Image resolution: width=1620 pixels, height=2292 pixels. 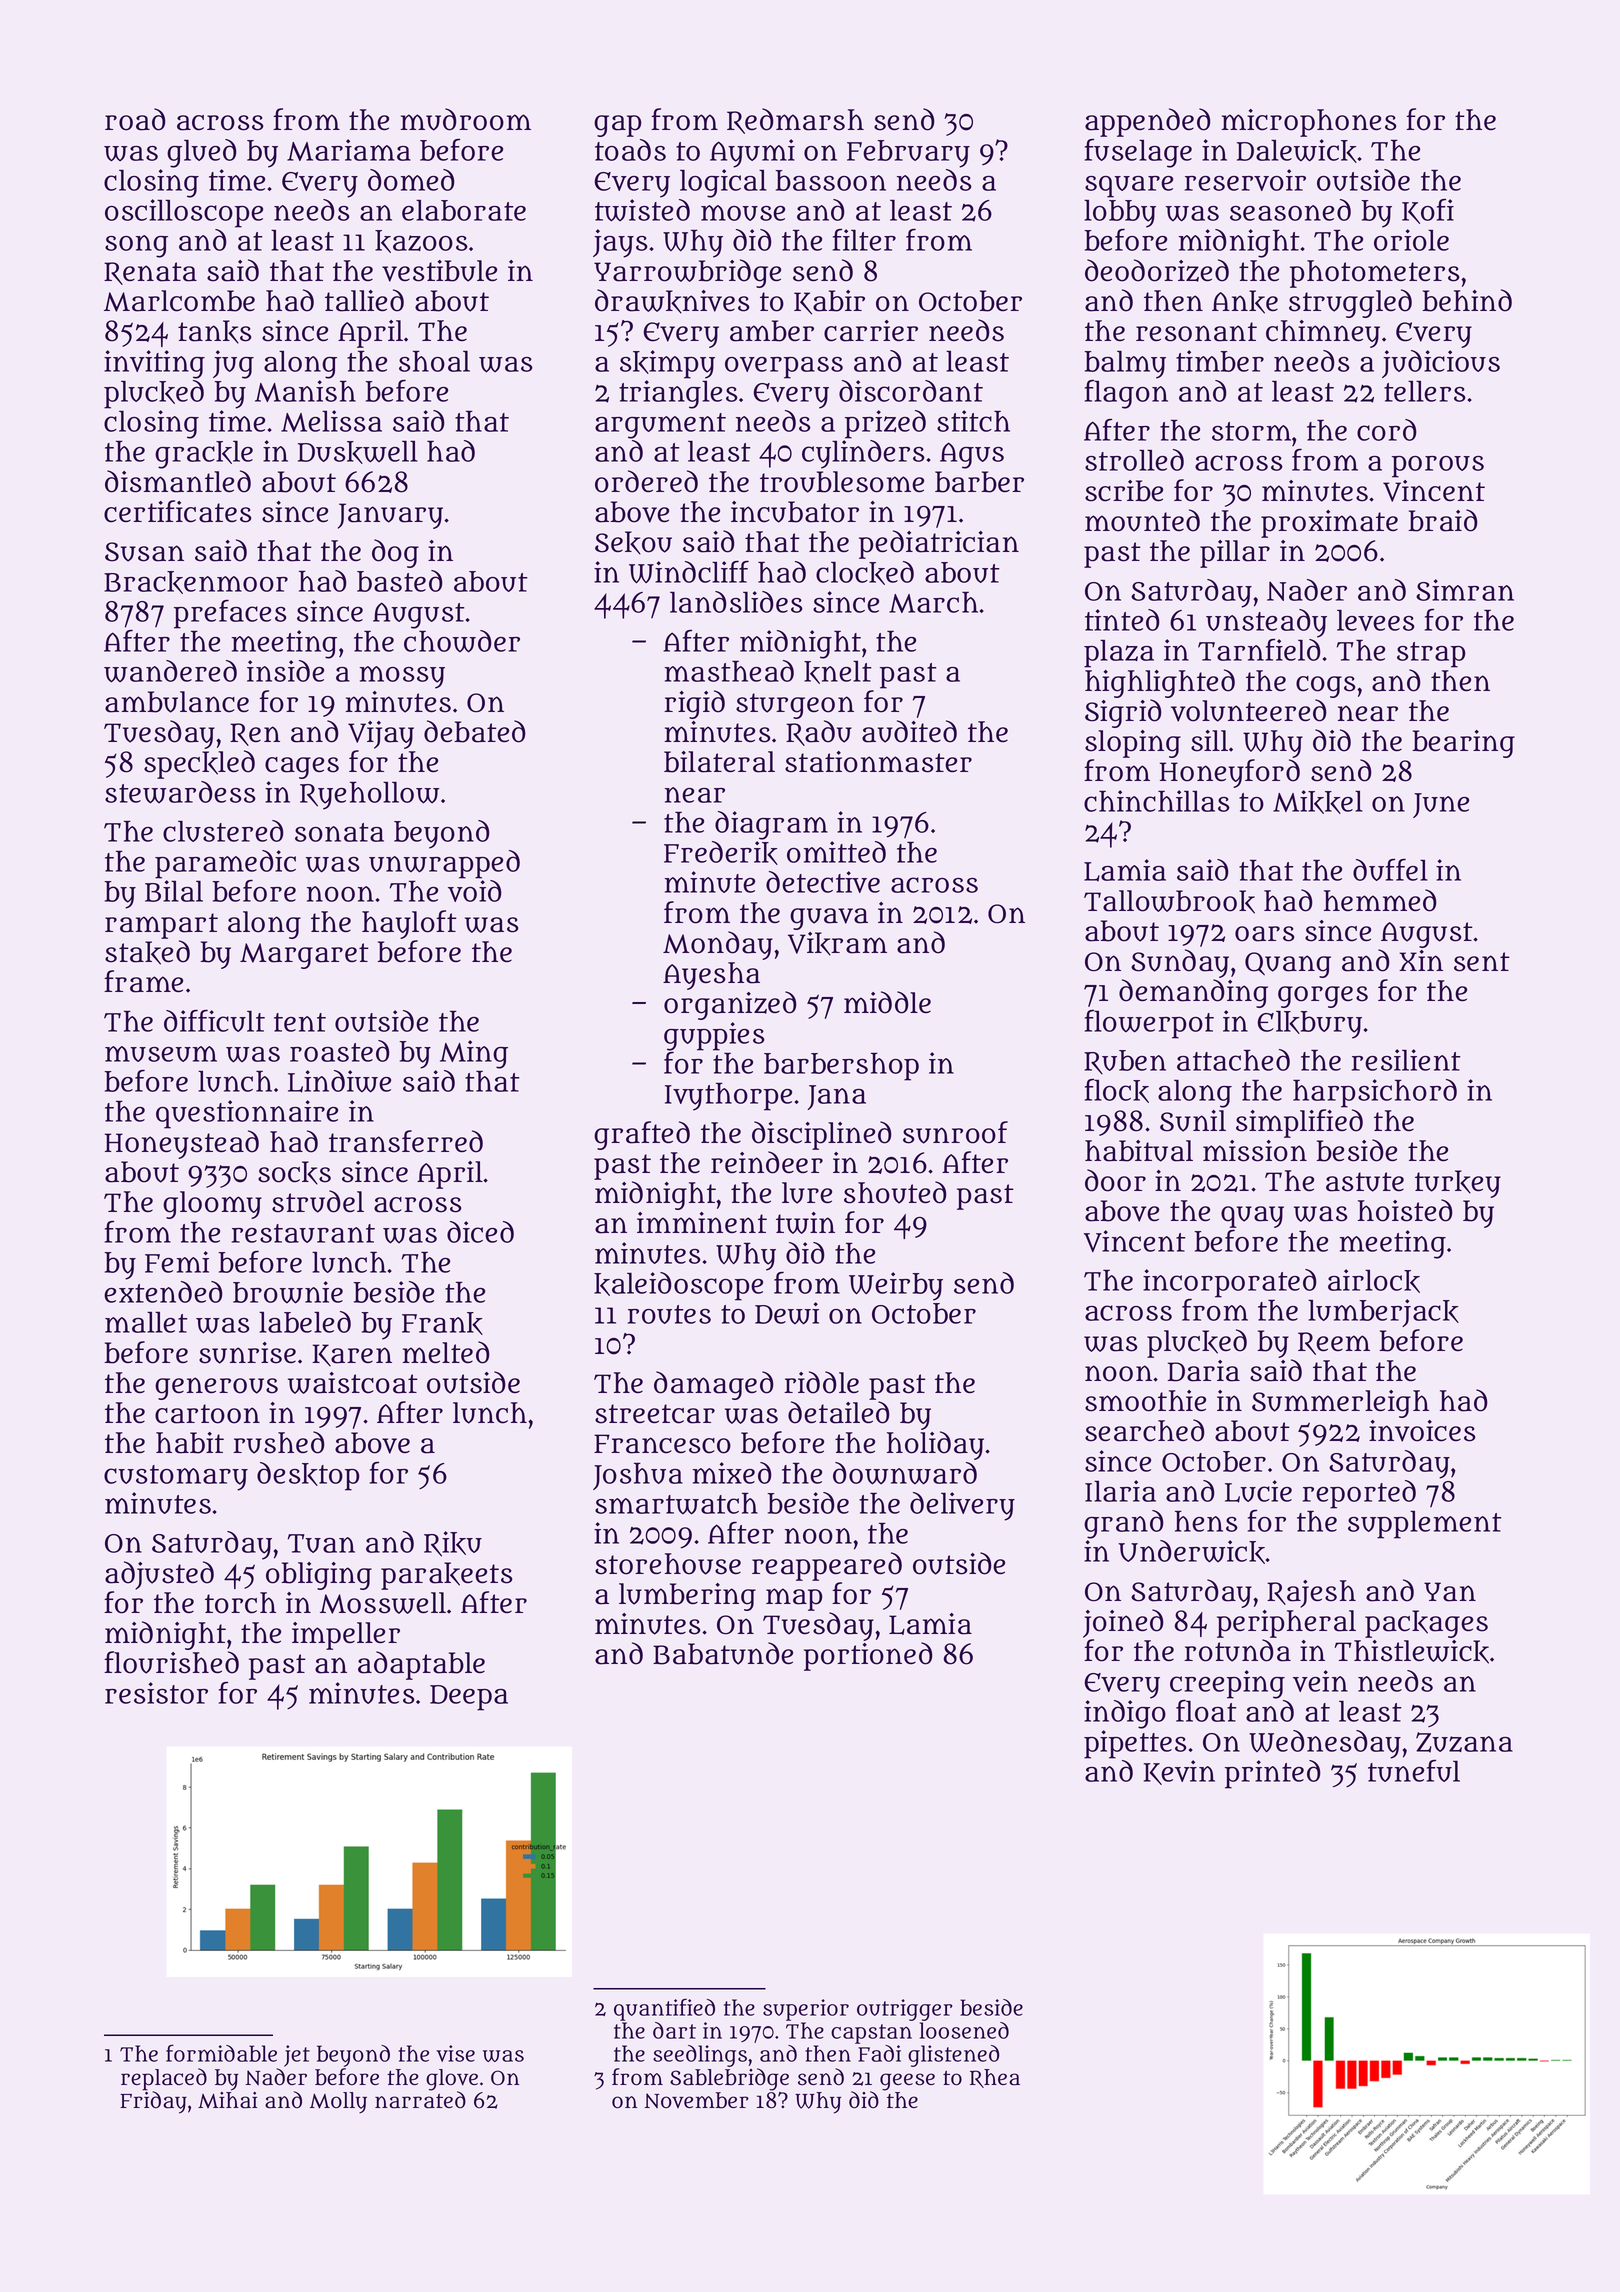 What do you see at coordinates (1450, 1592) in the screenshot?
I see `Yan` at bounding box center [1450, 1592].
